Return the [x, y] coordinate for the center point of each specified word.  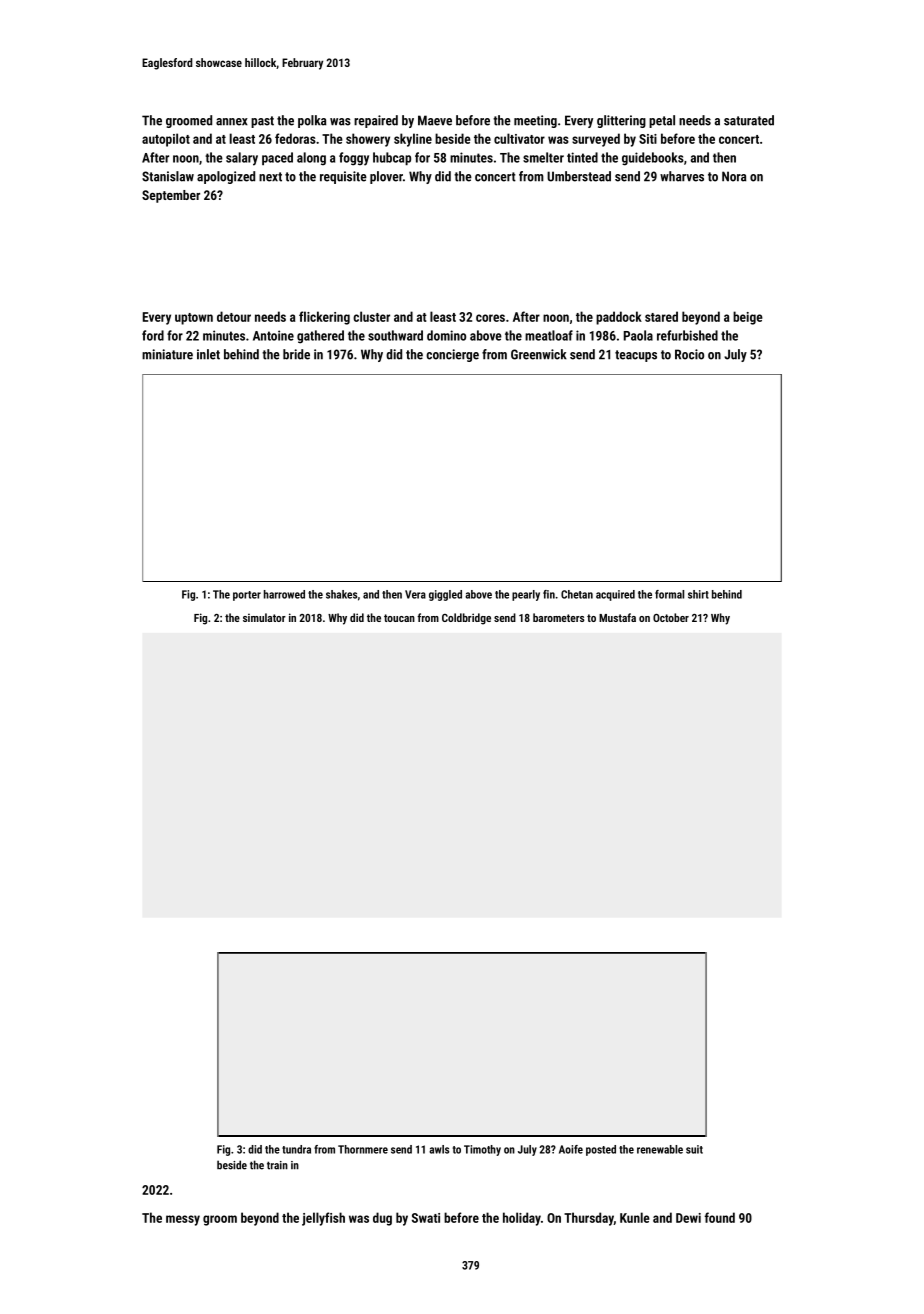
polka [312, 121]
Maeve [435, 120]
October [671, 617]
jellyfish [323, 1219]
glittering [621, 121]
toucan [399, 618]
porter [247, 596]
